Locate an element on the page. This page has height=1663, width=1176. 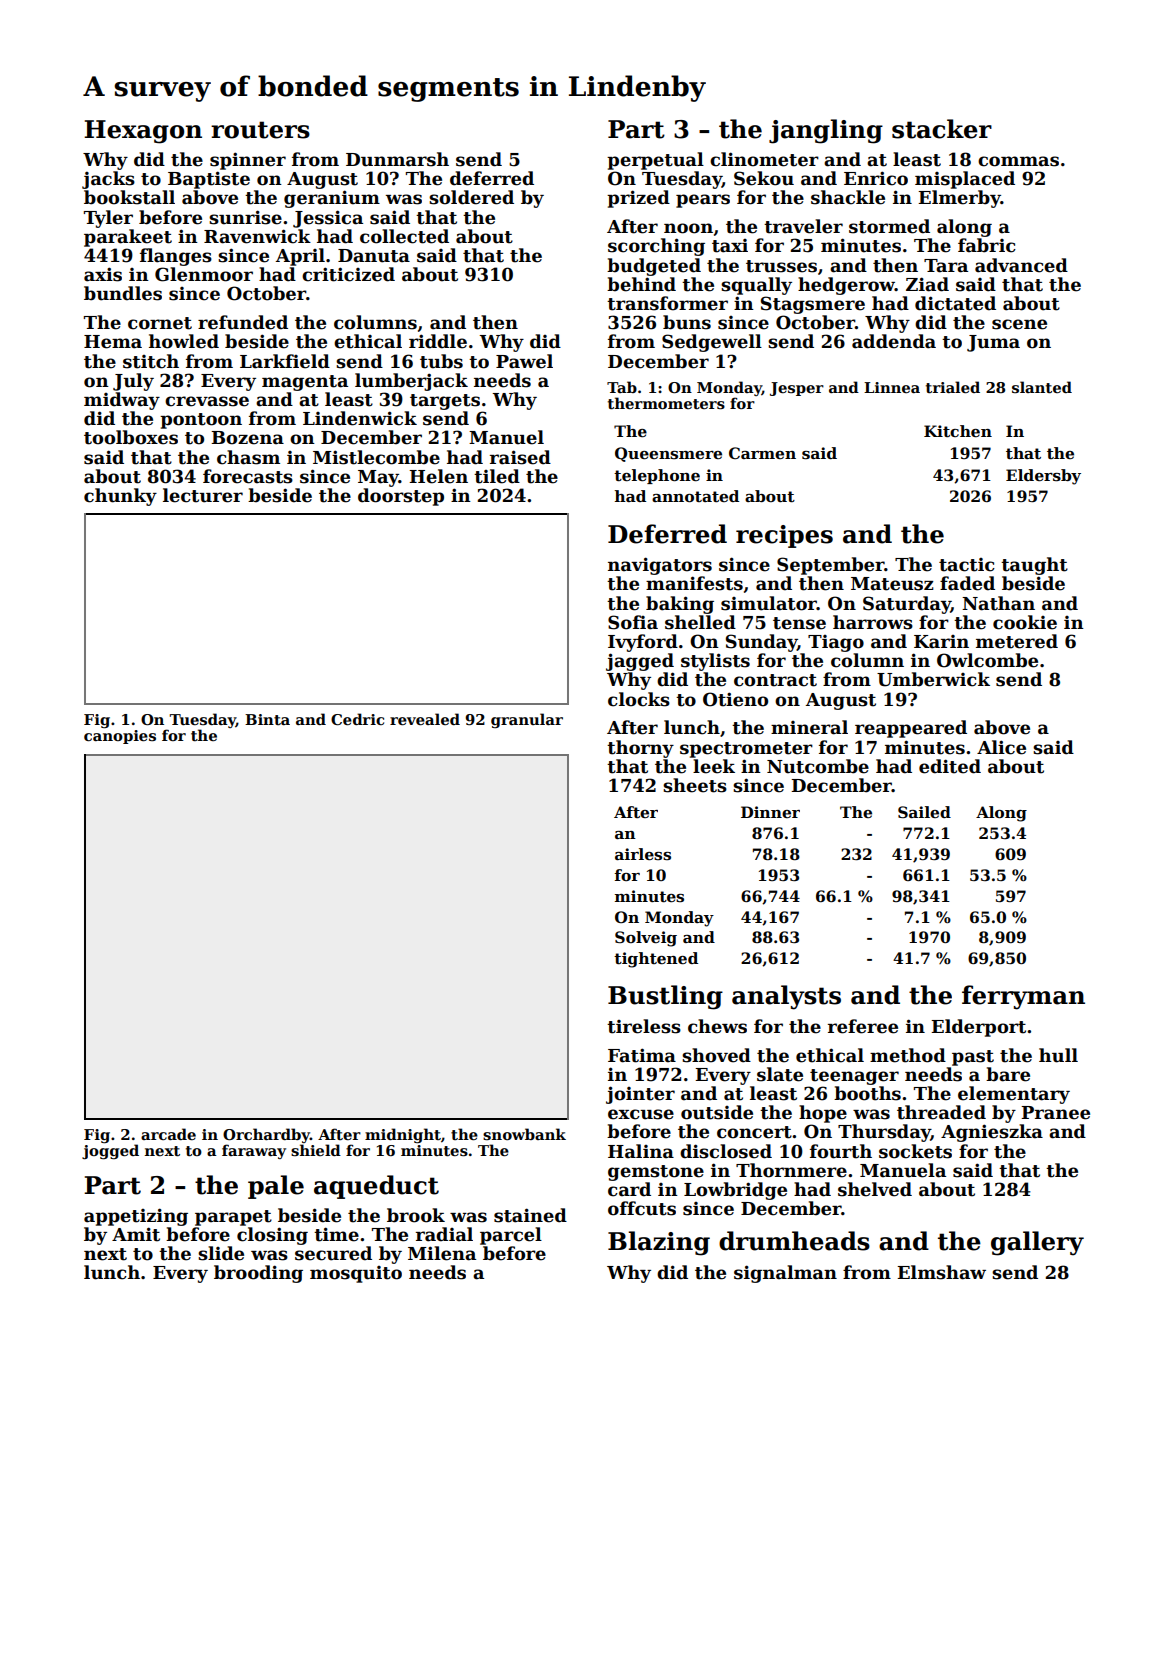
thorny is located at coordinates (640, 749).
